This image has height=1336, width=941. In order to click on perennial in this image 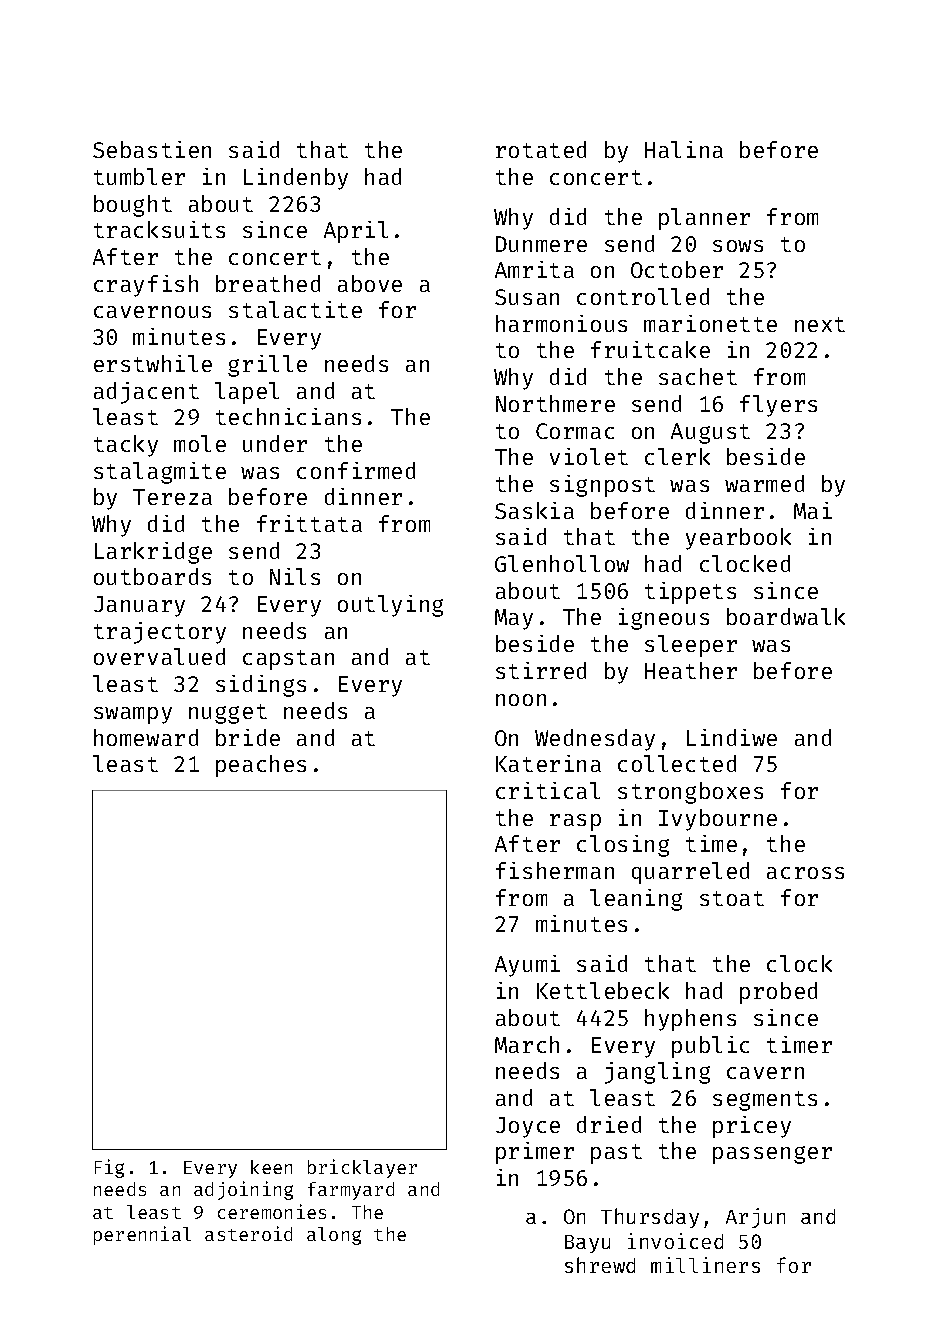, I will do `click(142, 1235)`.
